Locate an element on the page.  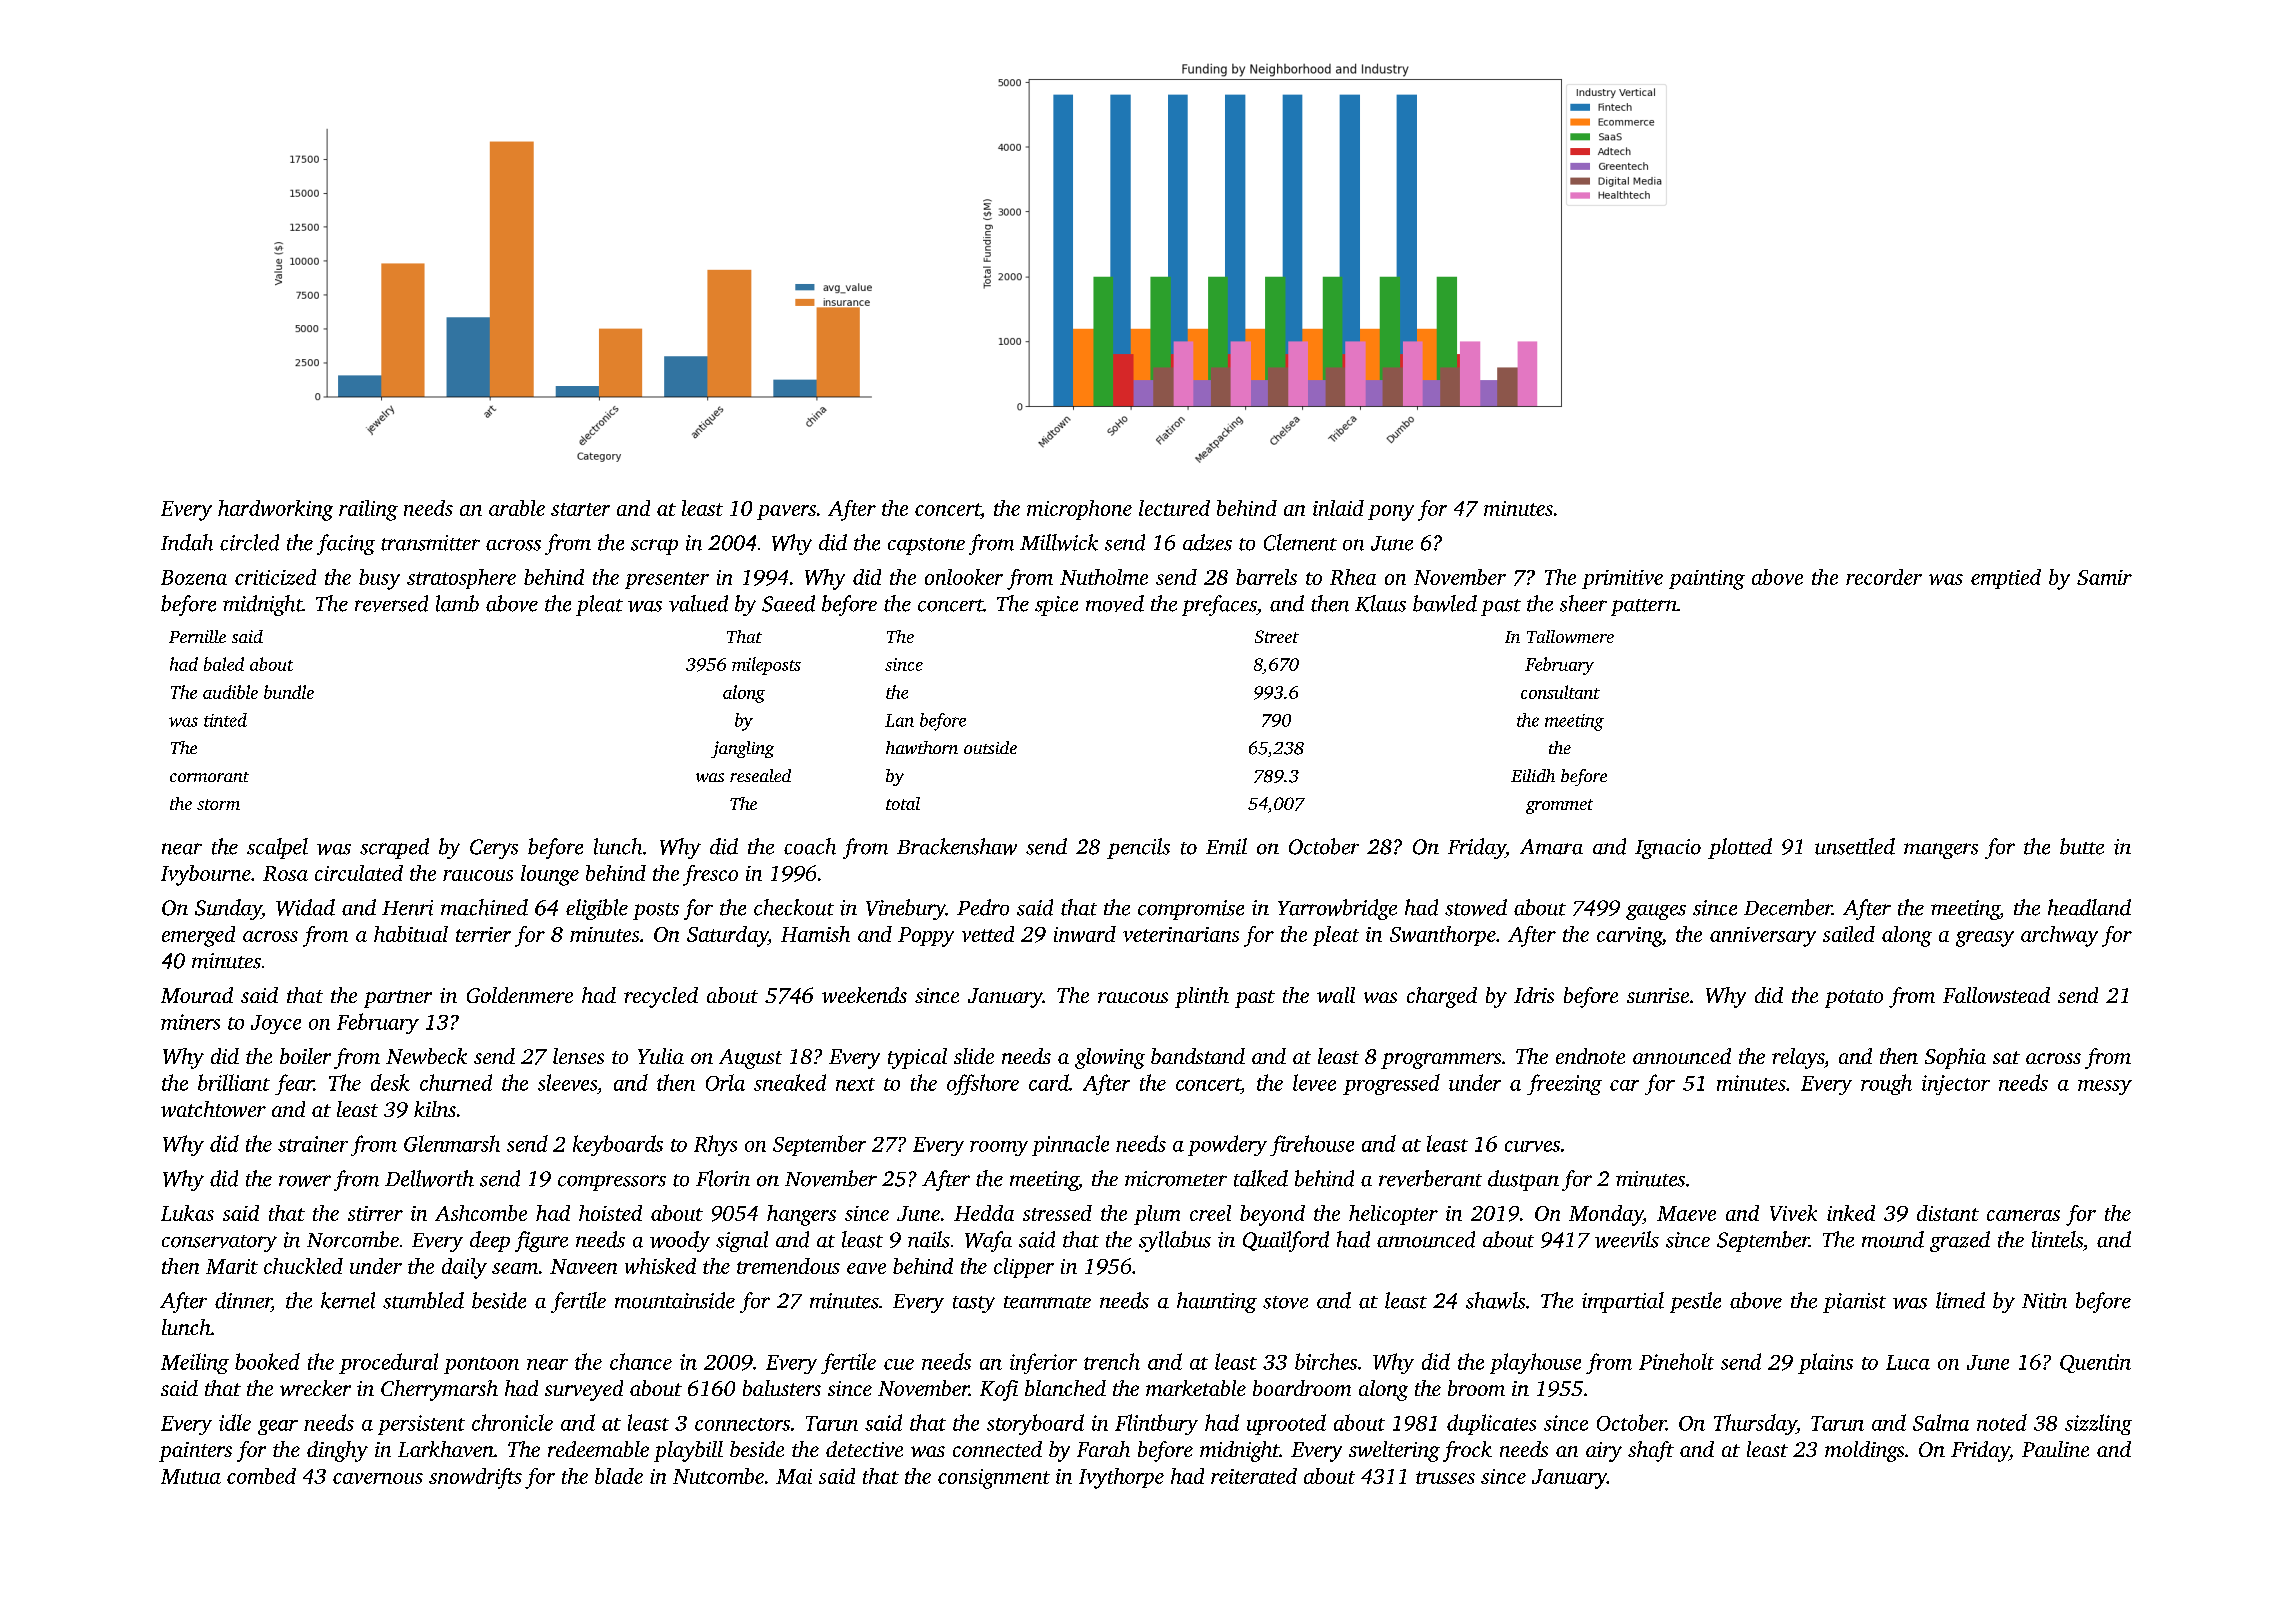
combed is located at coordinates (261, 1476).
